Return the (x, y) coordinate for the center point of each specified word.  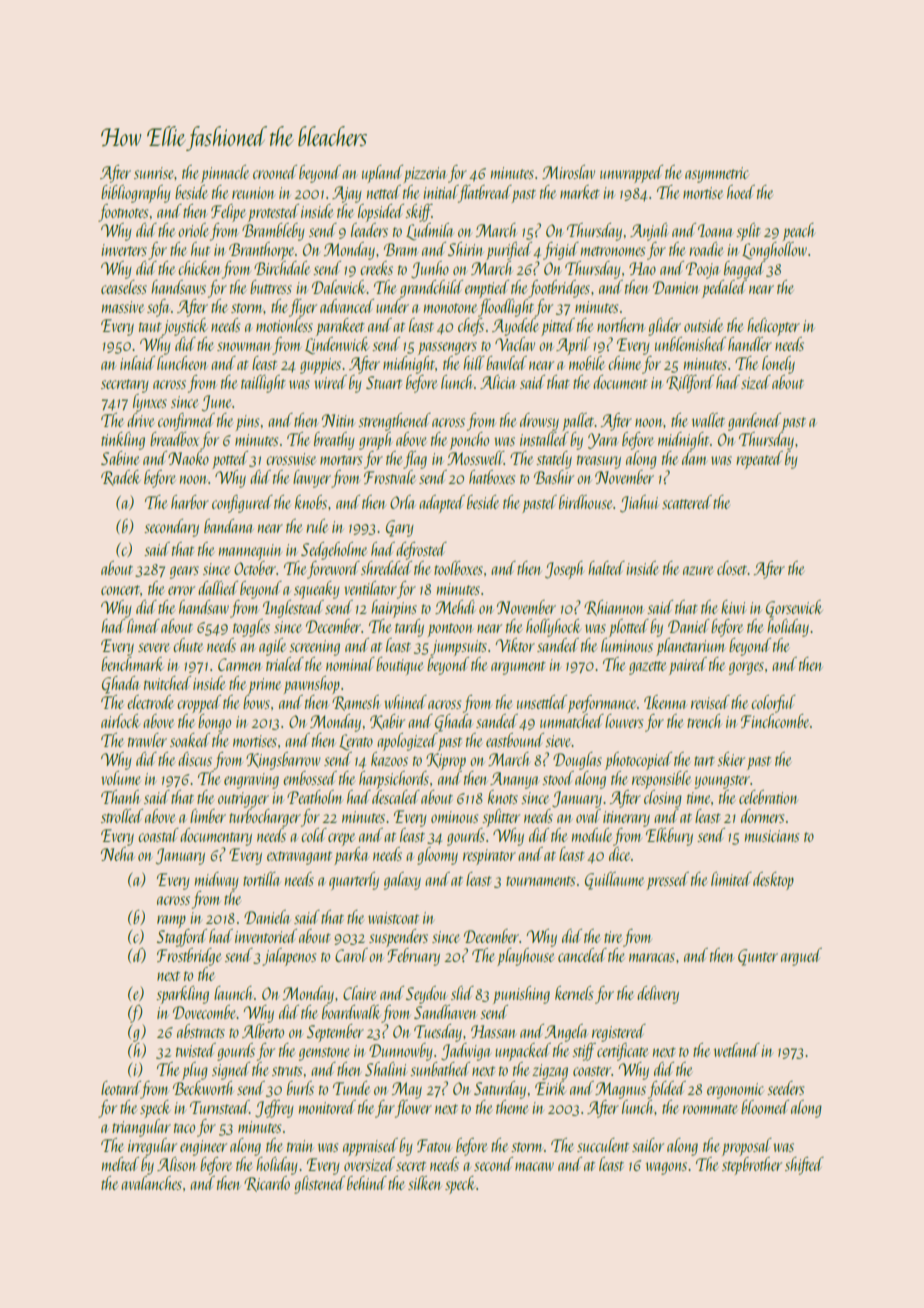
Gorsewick (794, 609)
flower (413, 1109)
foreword (333, 570)
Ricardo (267, 1184)
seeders (785, 1088)
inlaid (137, 363)
